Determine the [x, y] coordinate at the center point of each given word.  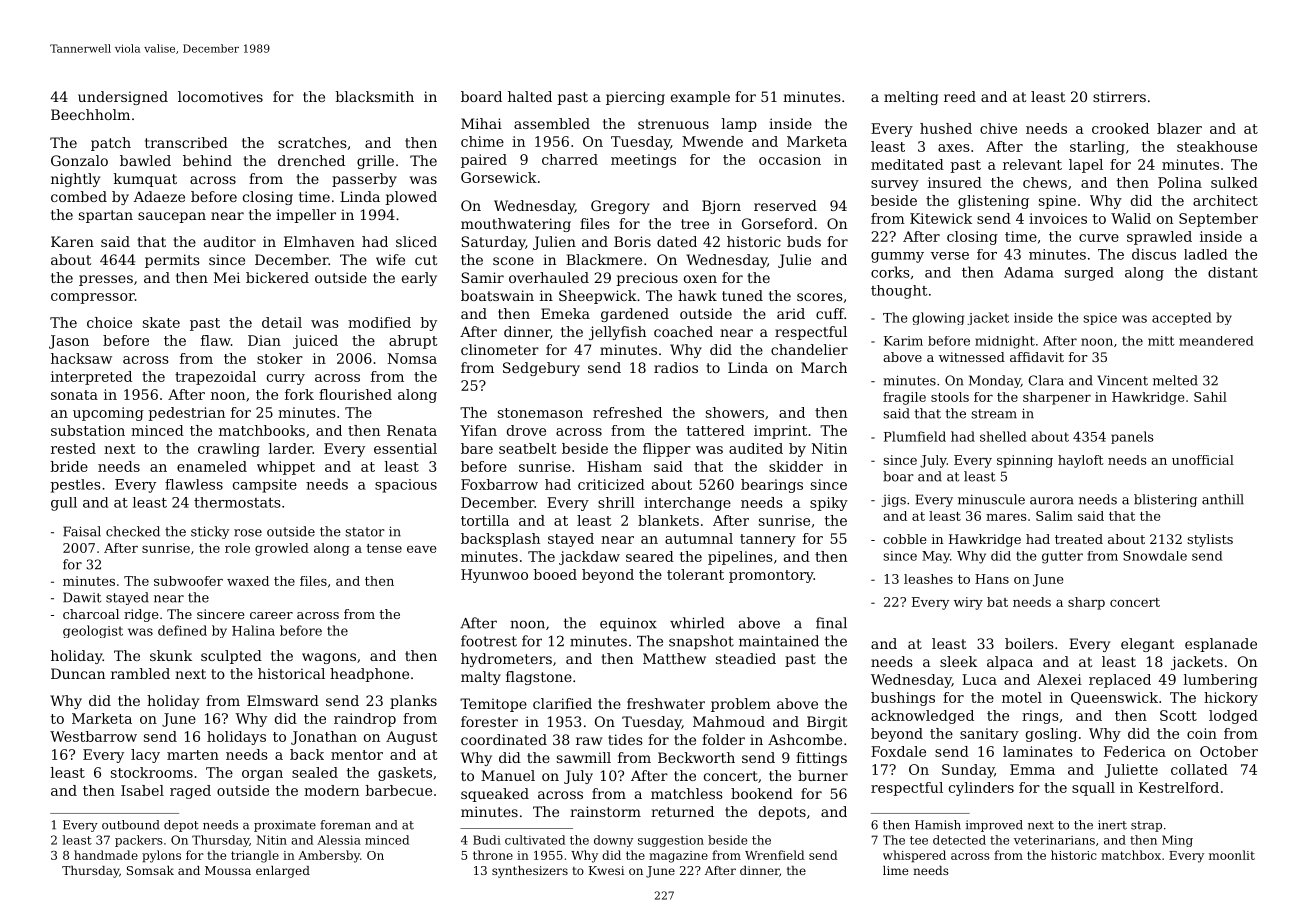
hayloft [1081, 461]
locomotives [220, 96]
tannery [768, 540]
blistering [1165, 500]
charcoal [91, 614]
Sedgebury [541, 369]
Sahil [1210, 397]
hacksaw [81, 358]
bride [69, 466]
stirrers [1119, 96]
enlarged [283, 872]
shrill [616, 502]
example [700, 98]
